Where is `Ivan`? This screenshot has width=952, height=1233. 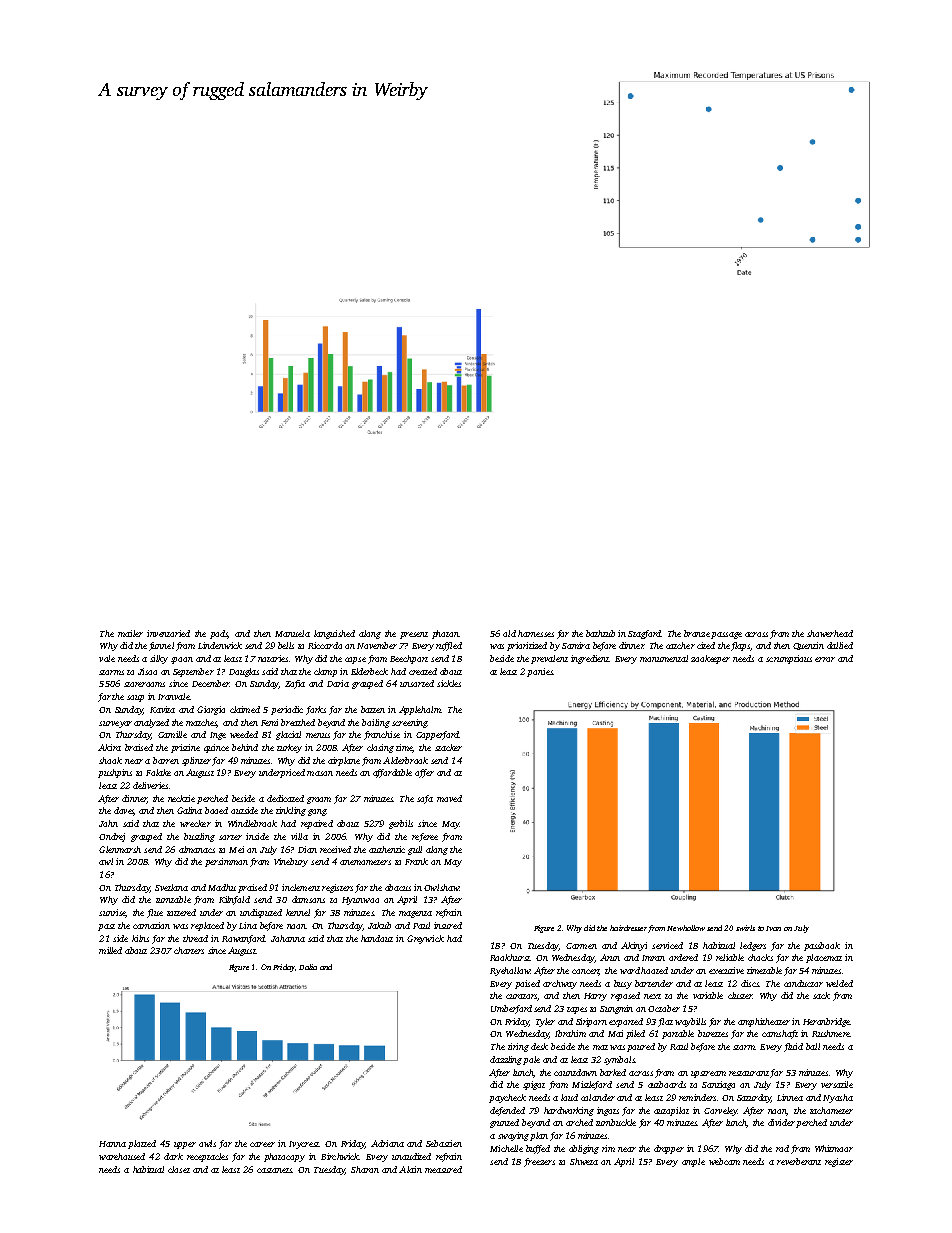 Ivan is located at coordinates (773, 928).
